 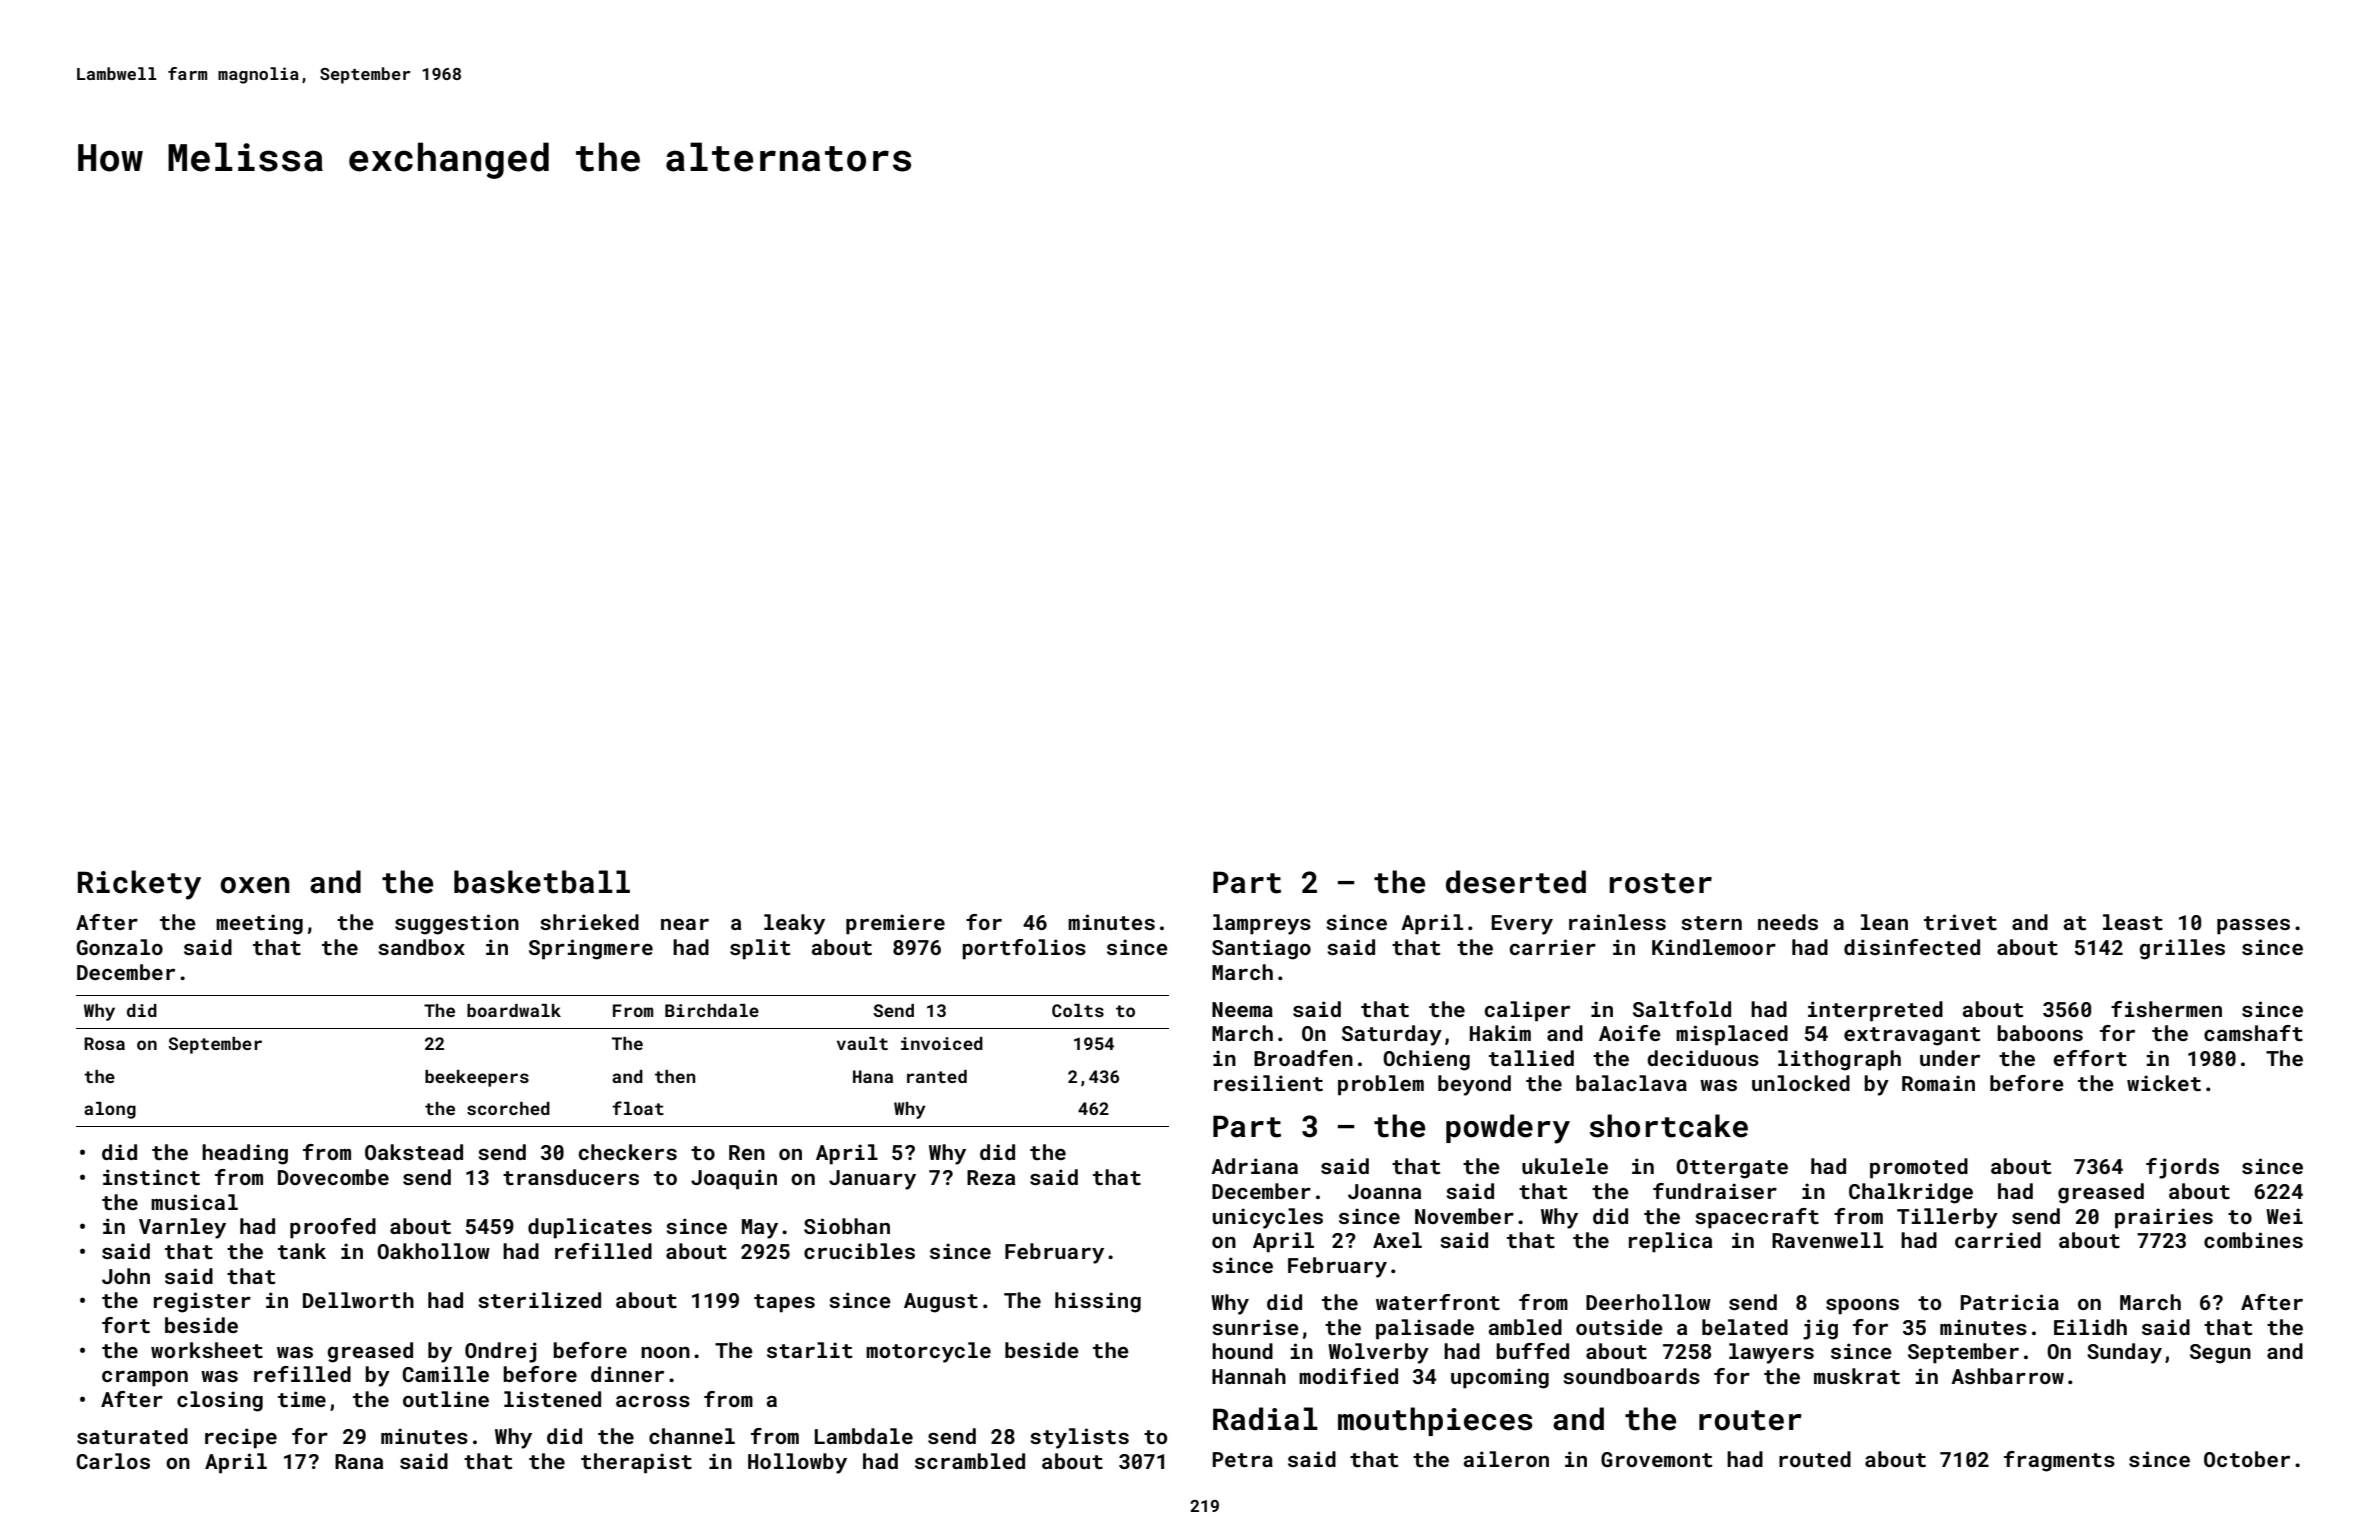 I want to click on fjords, so click(x=2182, y=1168).
